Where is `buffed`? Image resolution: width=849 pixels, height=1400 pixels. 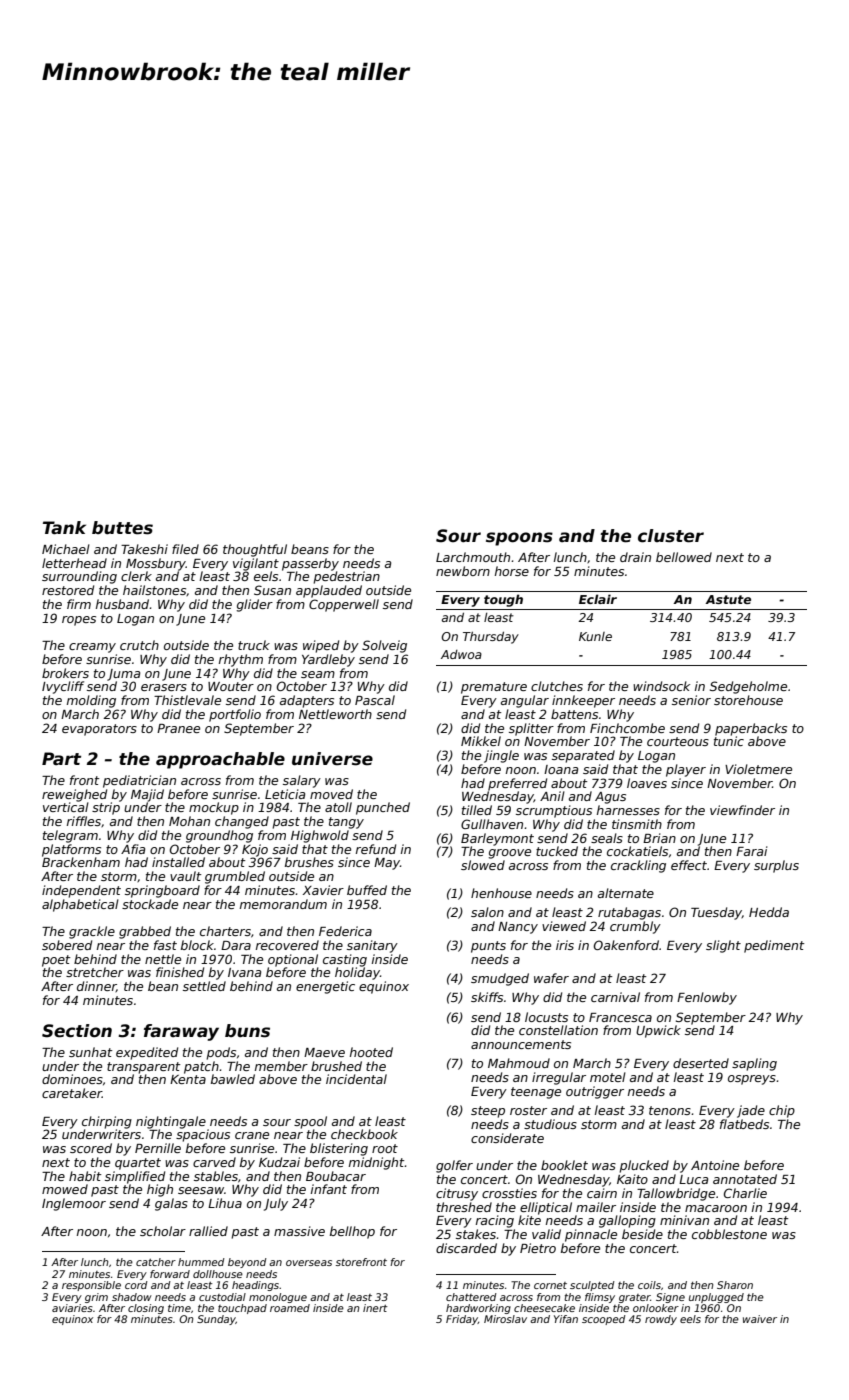 buffed is located at coordinates (367, 890).
